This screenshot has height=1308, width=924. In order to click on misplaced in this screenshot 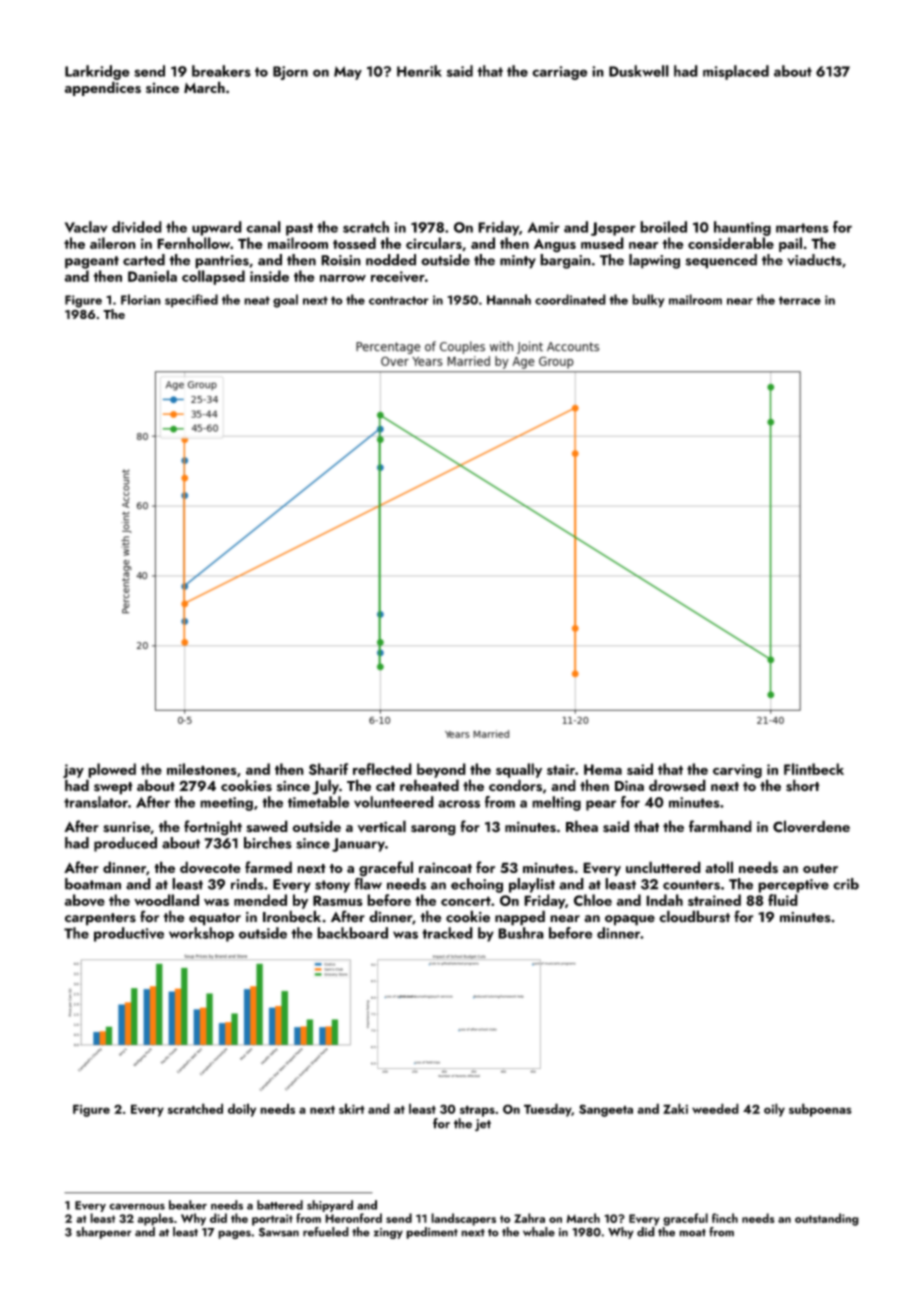, I will do `click(736, 72)`.
